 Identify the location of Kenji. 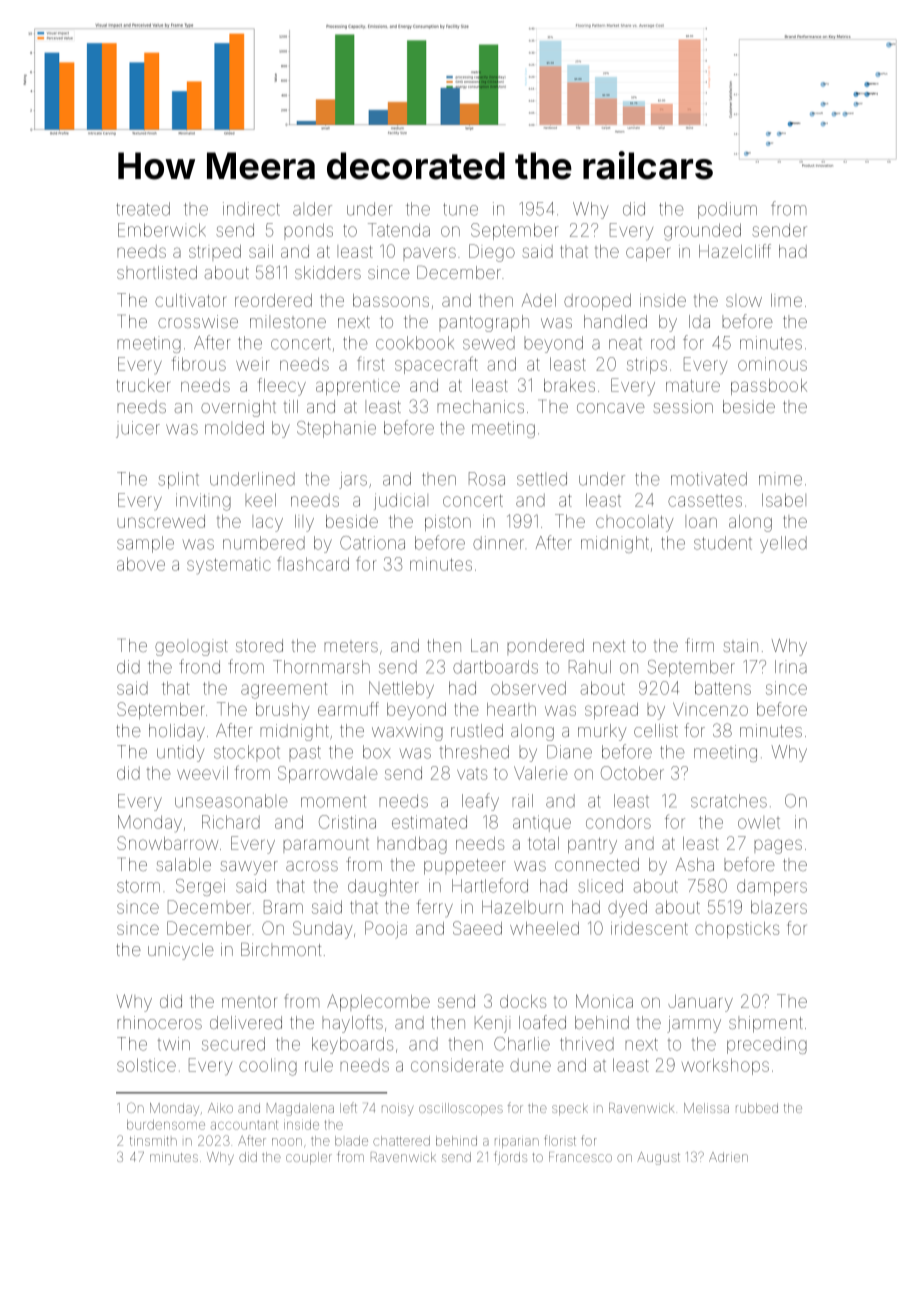
(492, 1024).
